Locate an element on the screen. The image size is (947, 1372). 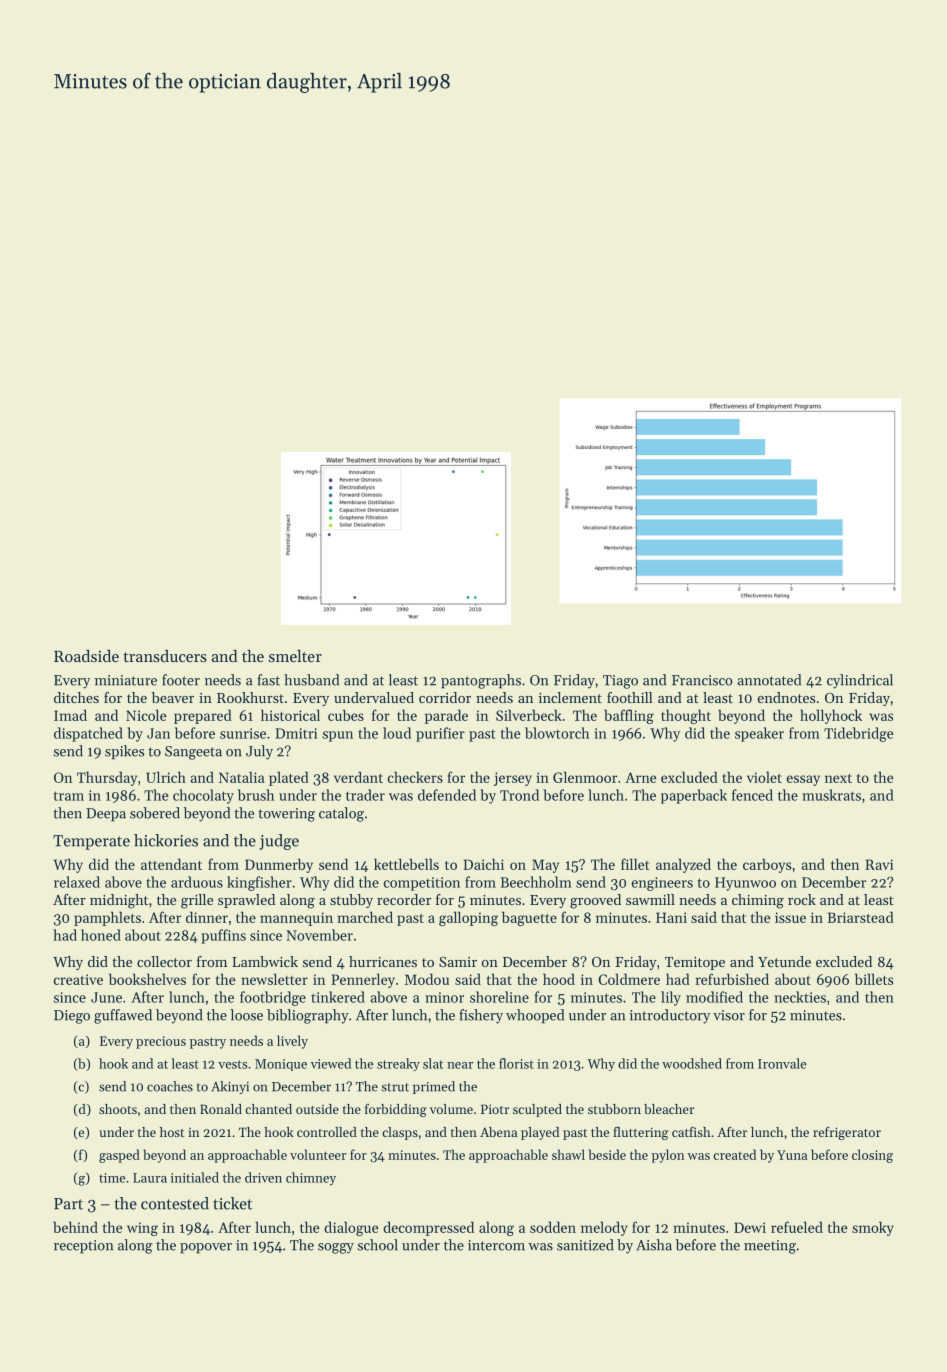
Ironvale is located at coordinates (782, 1063).
